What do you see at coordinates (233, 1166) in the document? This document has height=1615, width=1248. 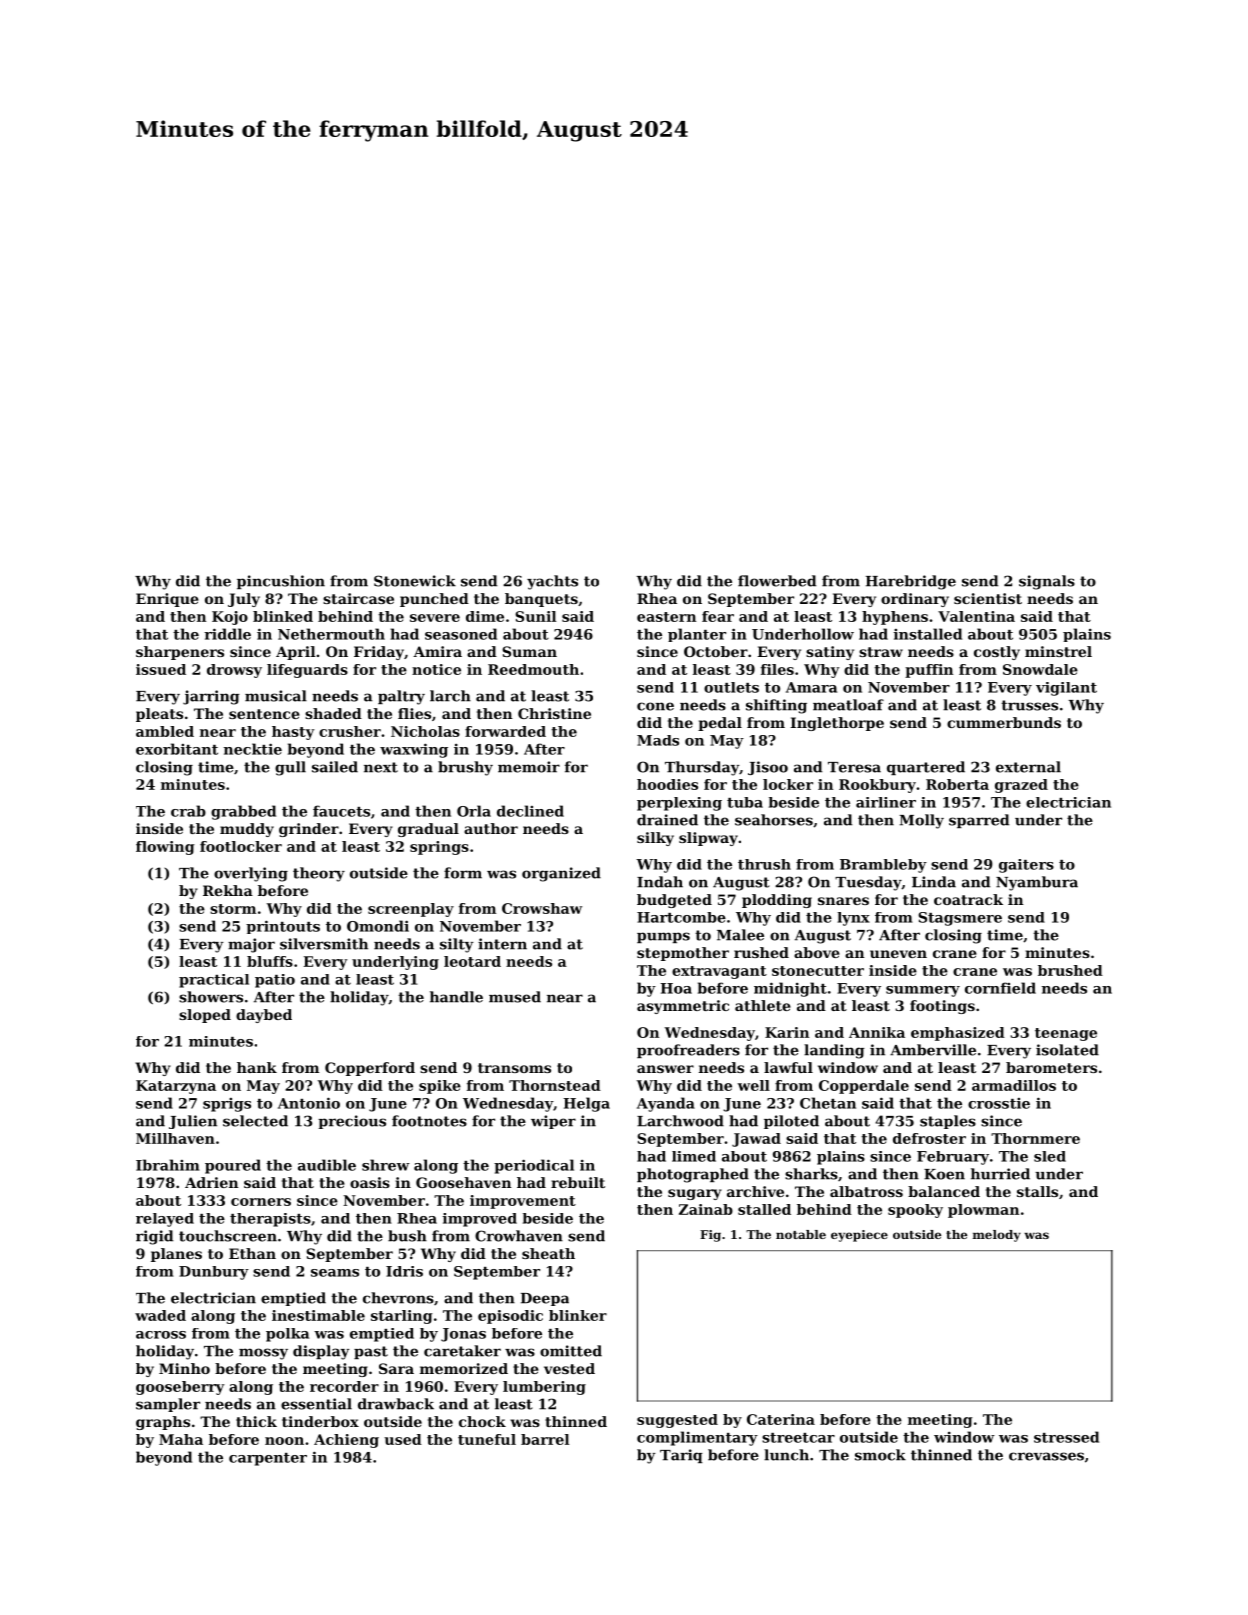 I see `poured` at bounding box center [233, 1166].
